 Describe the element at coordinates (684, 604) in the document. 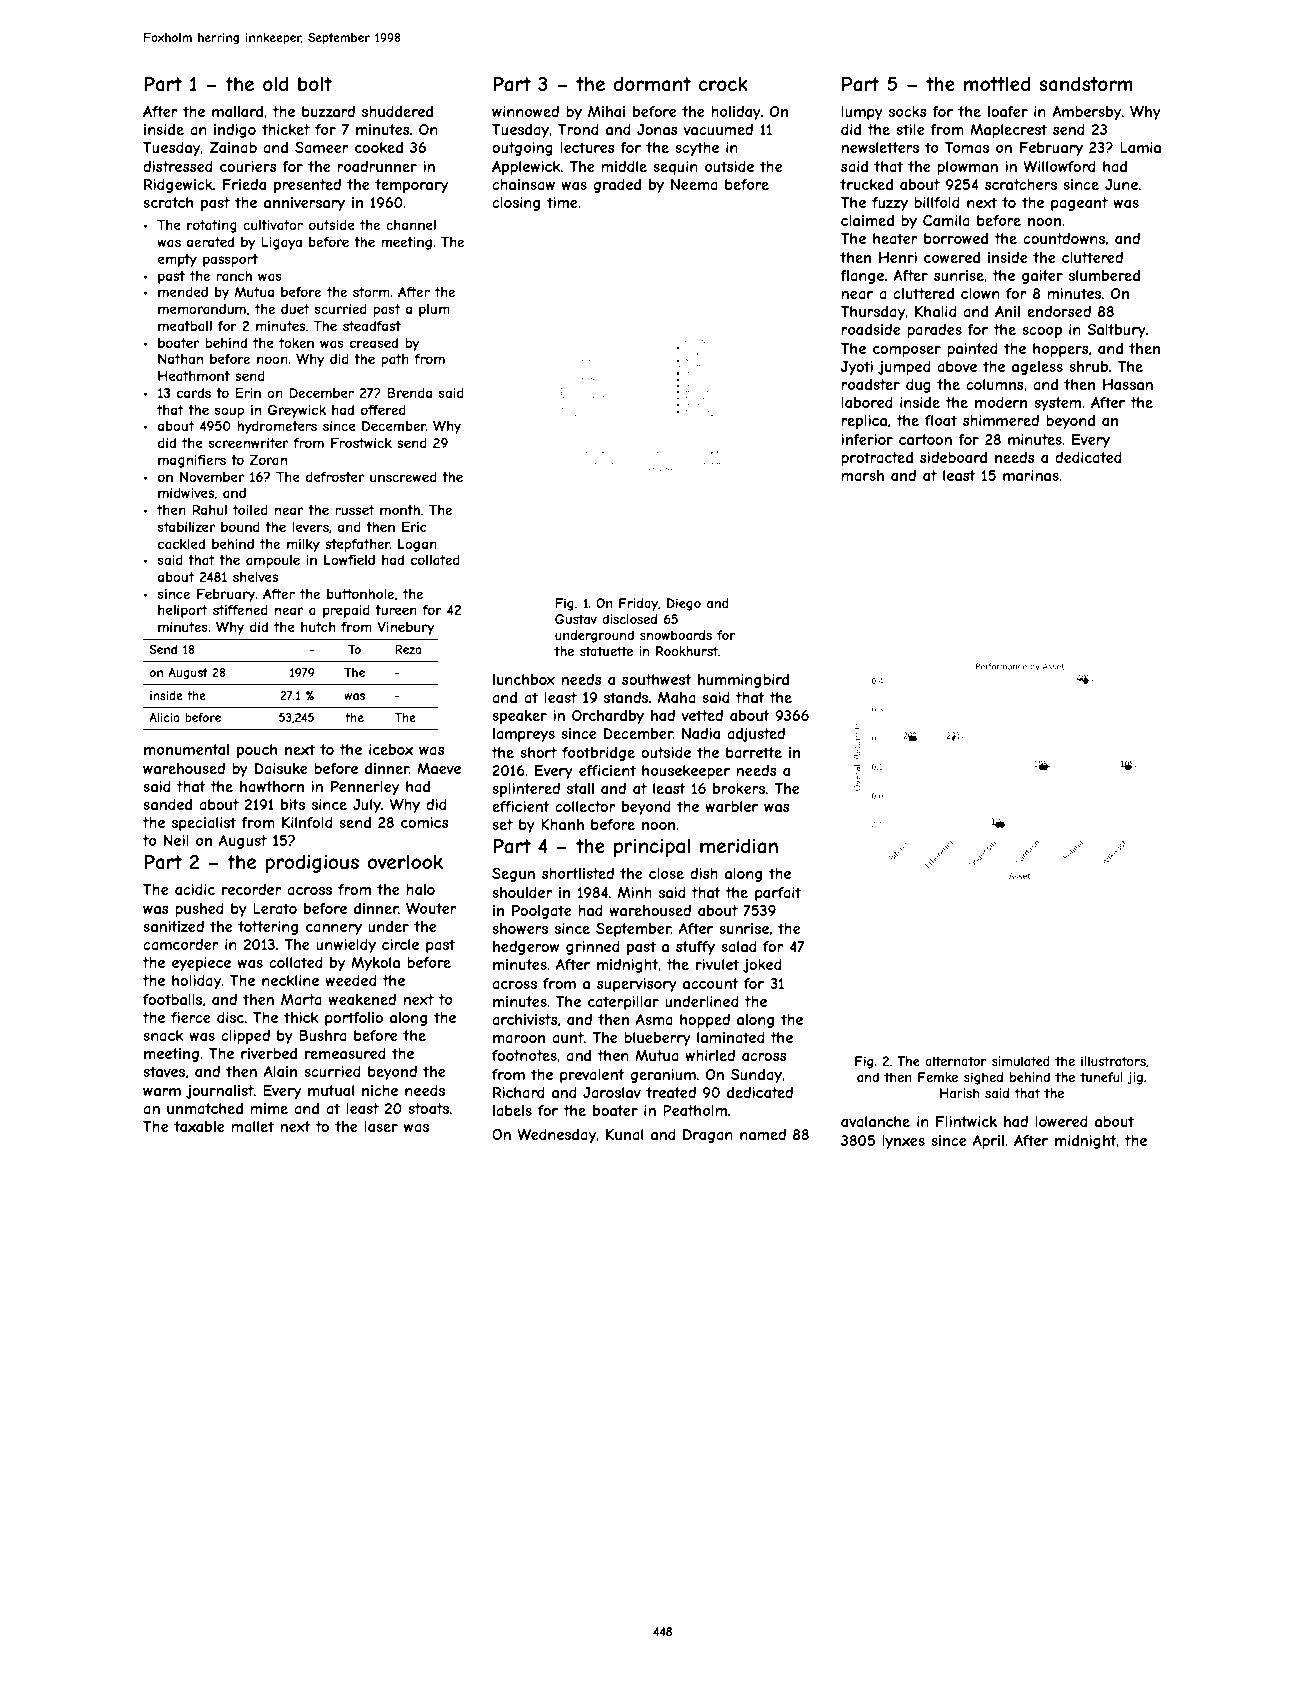

I see `Diego` at that location.
